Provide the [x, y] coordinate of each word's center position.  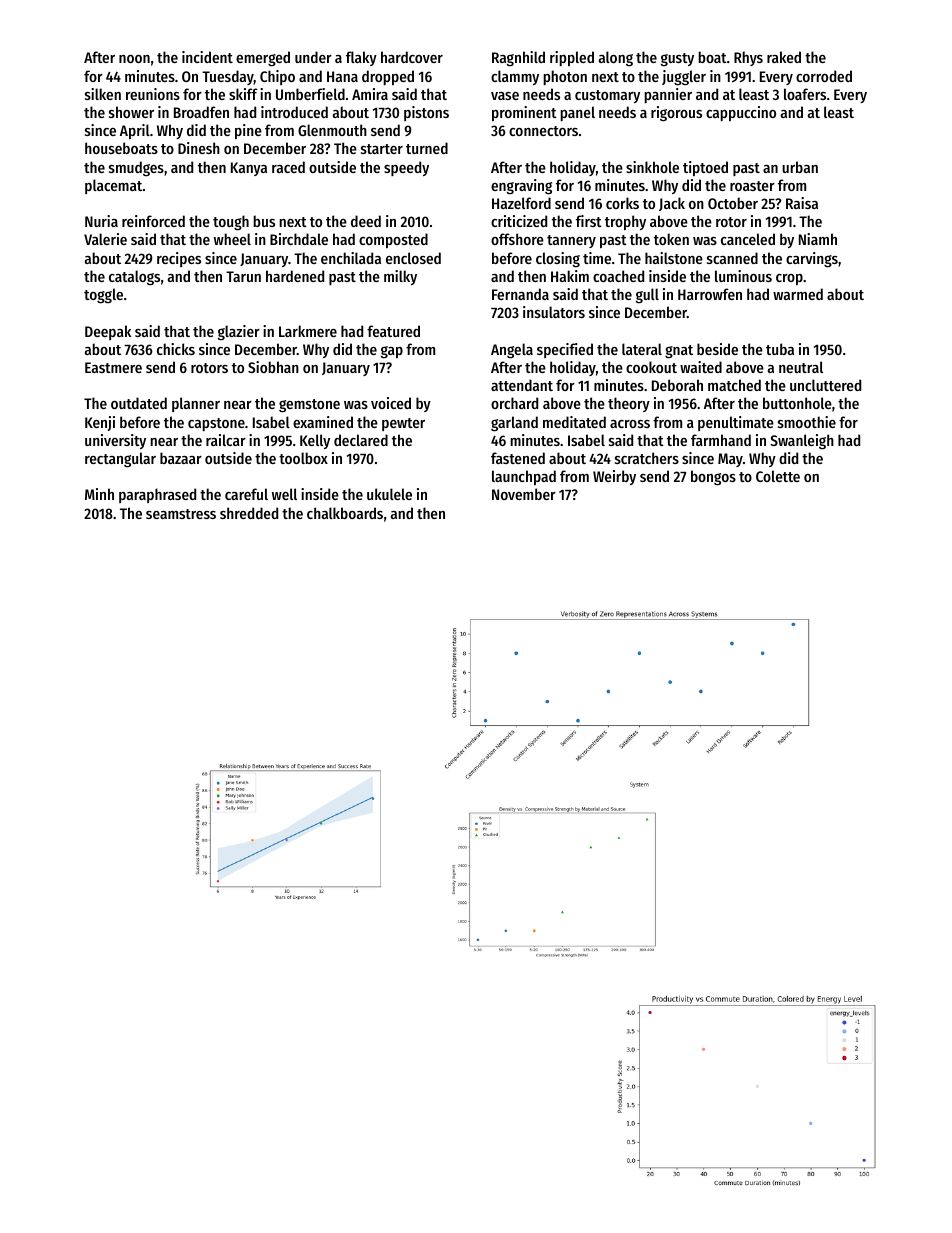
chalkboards [345, 513]
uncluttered [825, 385]
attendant [522, 385]
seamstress [181, 514]
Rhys [748, 58]
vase [505, 96]
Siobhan [273, 367]
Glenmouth [332, 130]
